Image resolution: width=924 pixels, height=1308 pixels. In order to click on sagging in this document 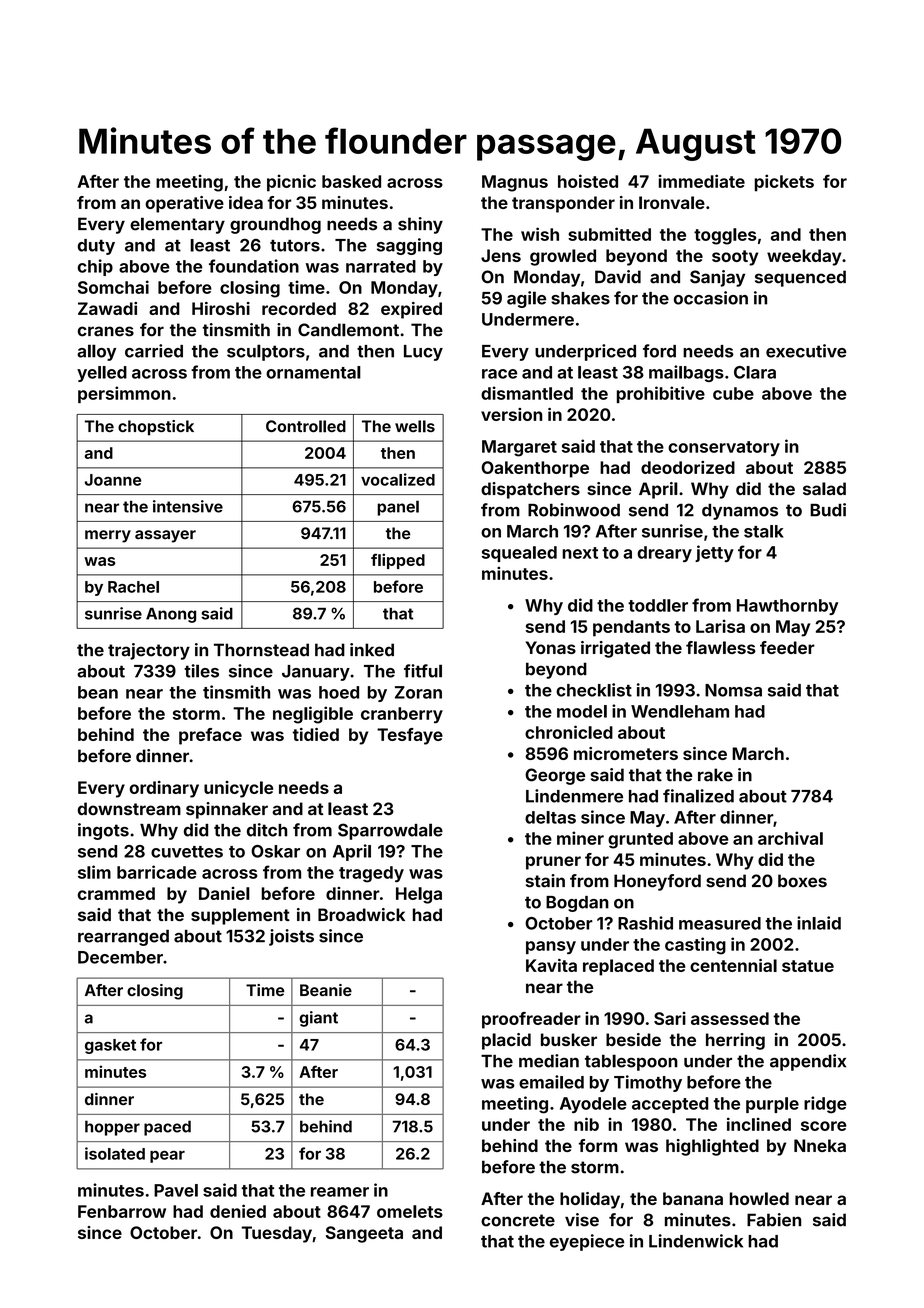, I will do `click(409, 246)`.
